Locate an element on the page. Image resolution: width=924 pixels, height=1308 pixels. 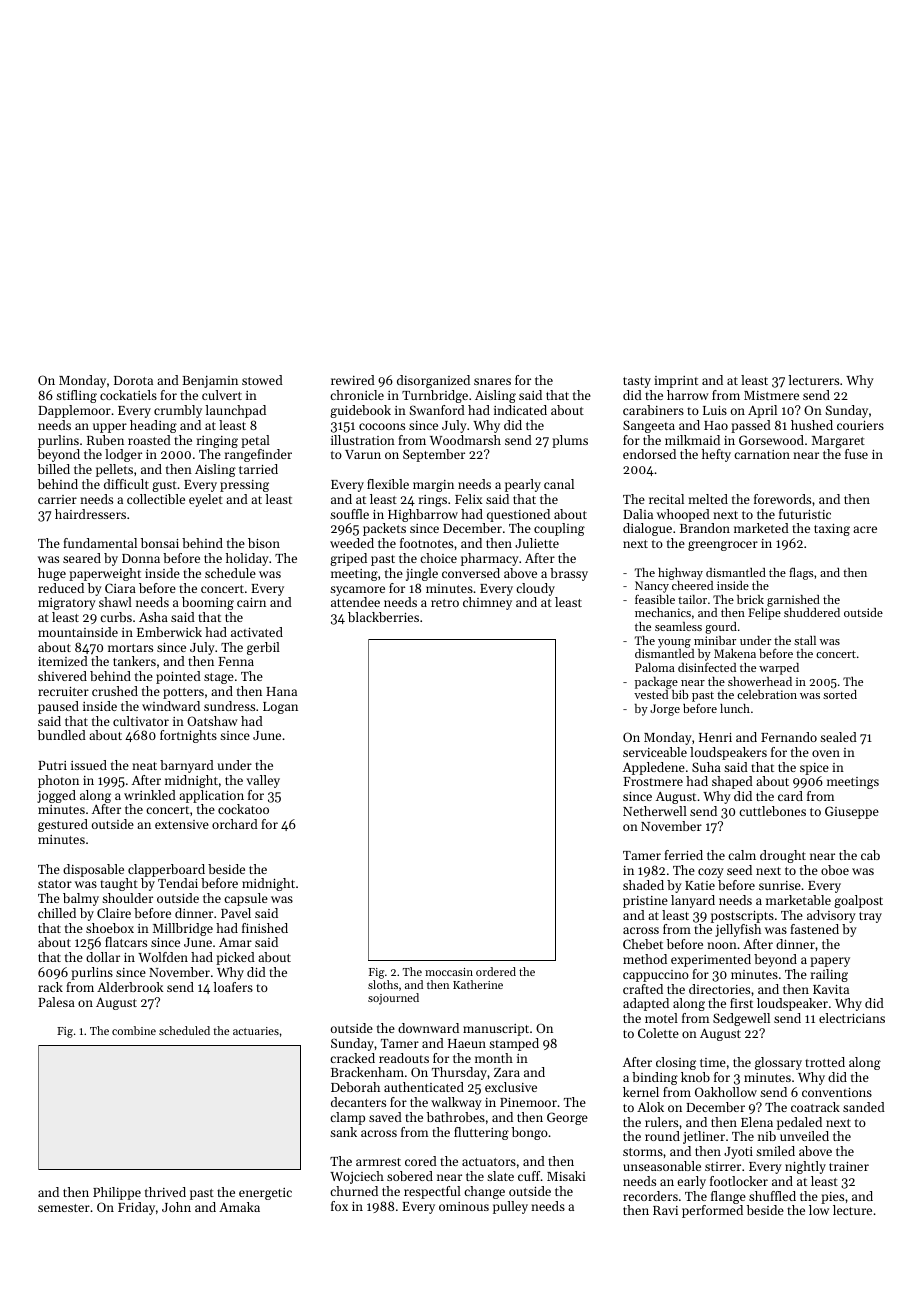
lunch is located at coordinates (735, 708).
